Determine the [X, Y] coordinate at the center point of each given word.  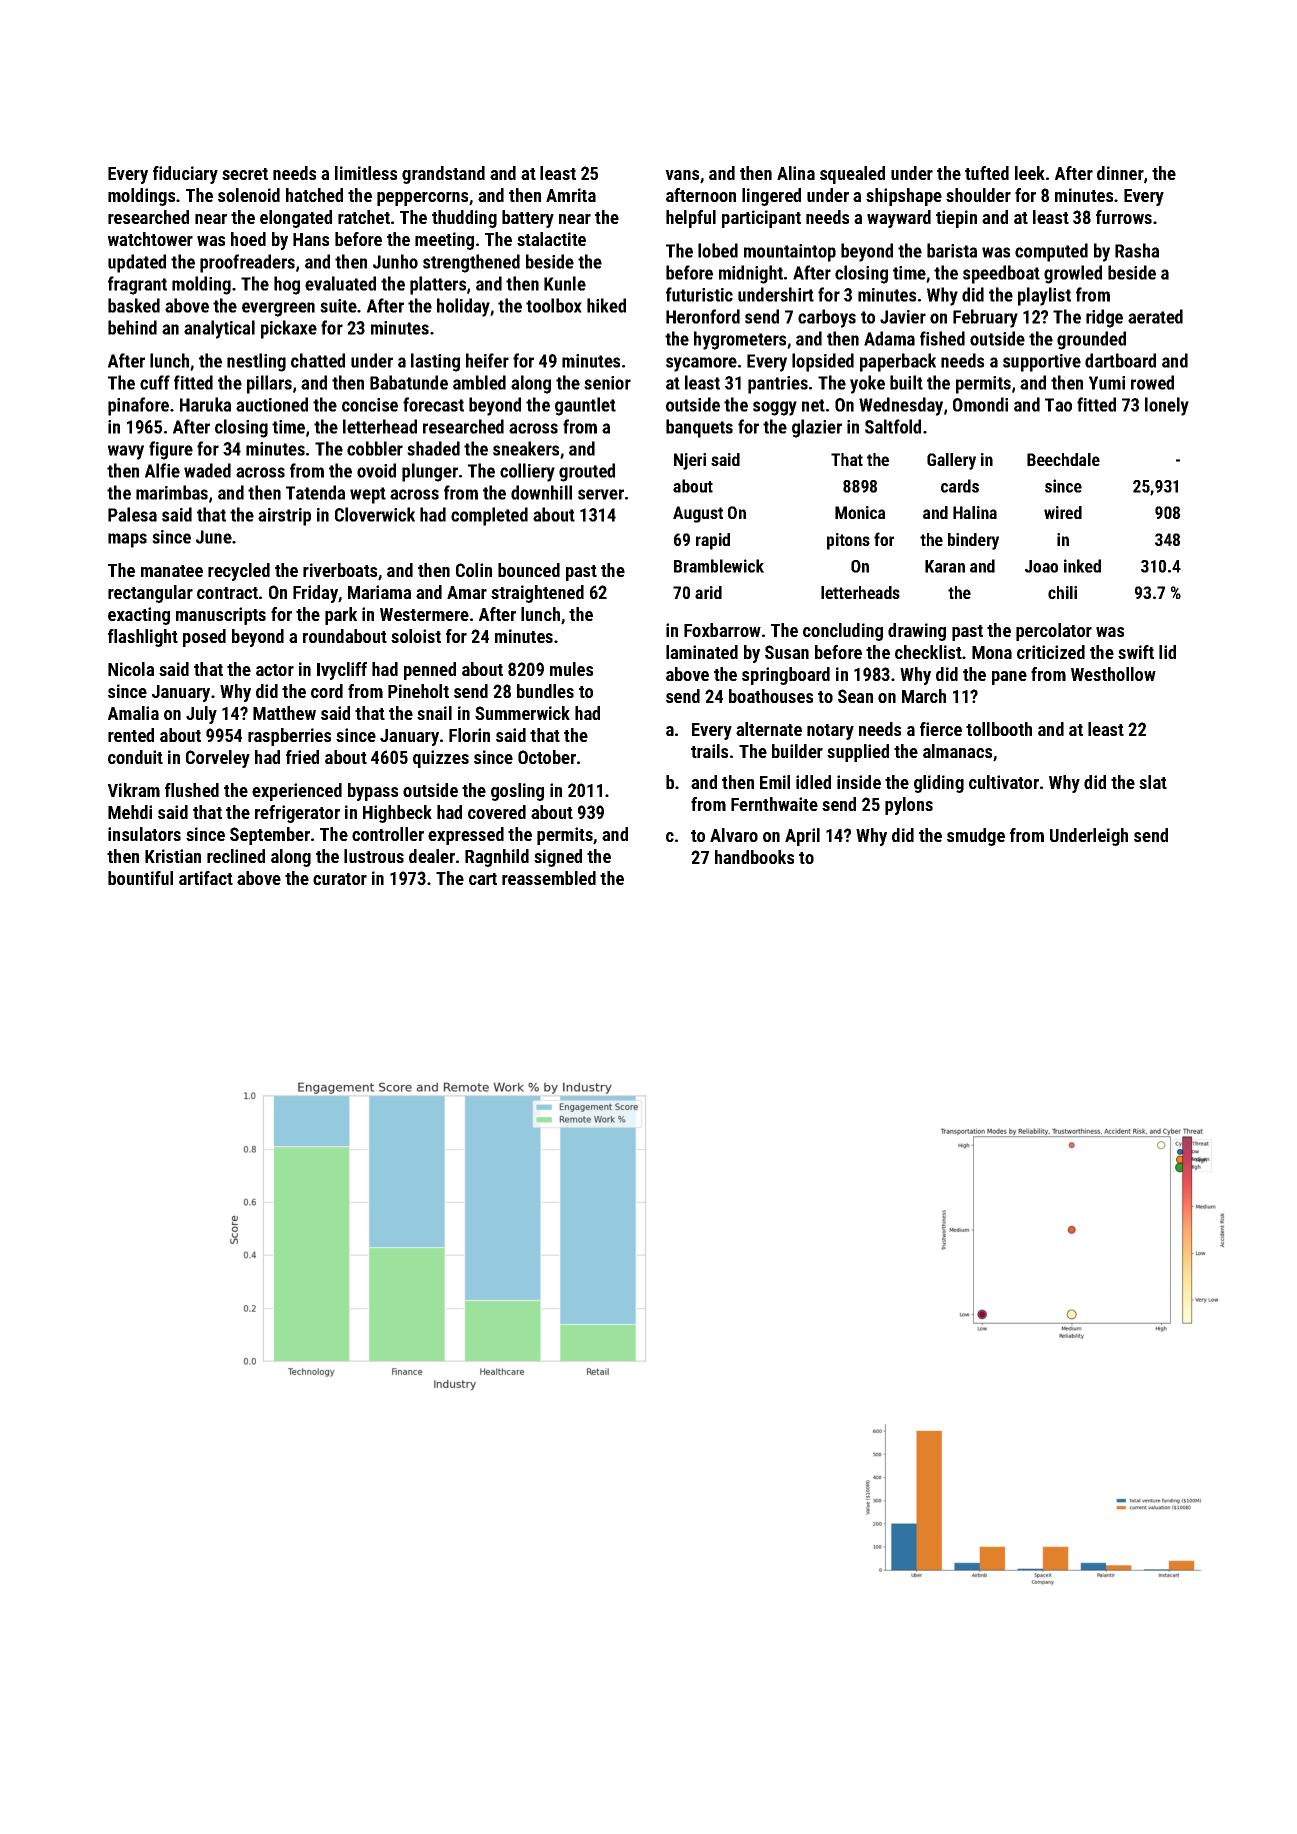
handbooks [754, 857]
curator [340, 879]
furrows [1124, 217]
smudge [976, 837]
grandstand [443, 175]
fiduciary [185, 175]
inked [1082, 566]
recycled [239, 572]
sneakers [526, 448]
